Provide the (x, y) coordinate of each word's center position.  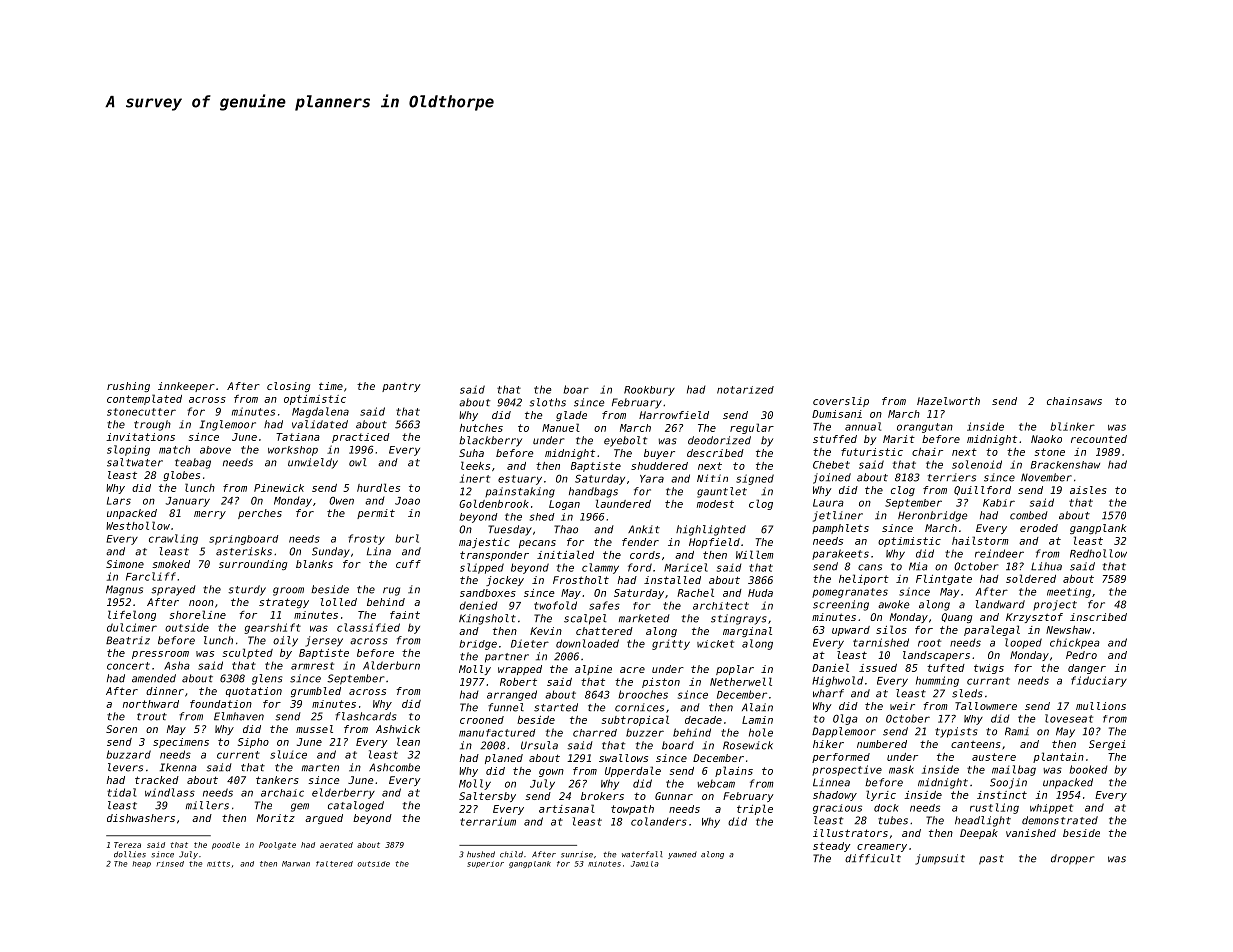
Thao (566, 529)
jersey (324, 641)
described (715, 453)
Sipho (253, 743)
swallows (623, 758)
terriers (952, 477)
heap (142, 864)
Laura (828, 503)
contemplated (144, 399)
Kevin (546, 631)
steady (832, 847)
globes (181, 476)
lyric (881, 795)
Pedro (1081, 655)
